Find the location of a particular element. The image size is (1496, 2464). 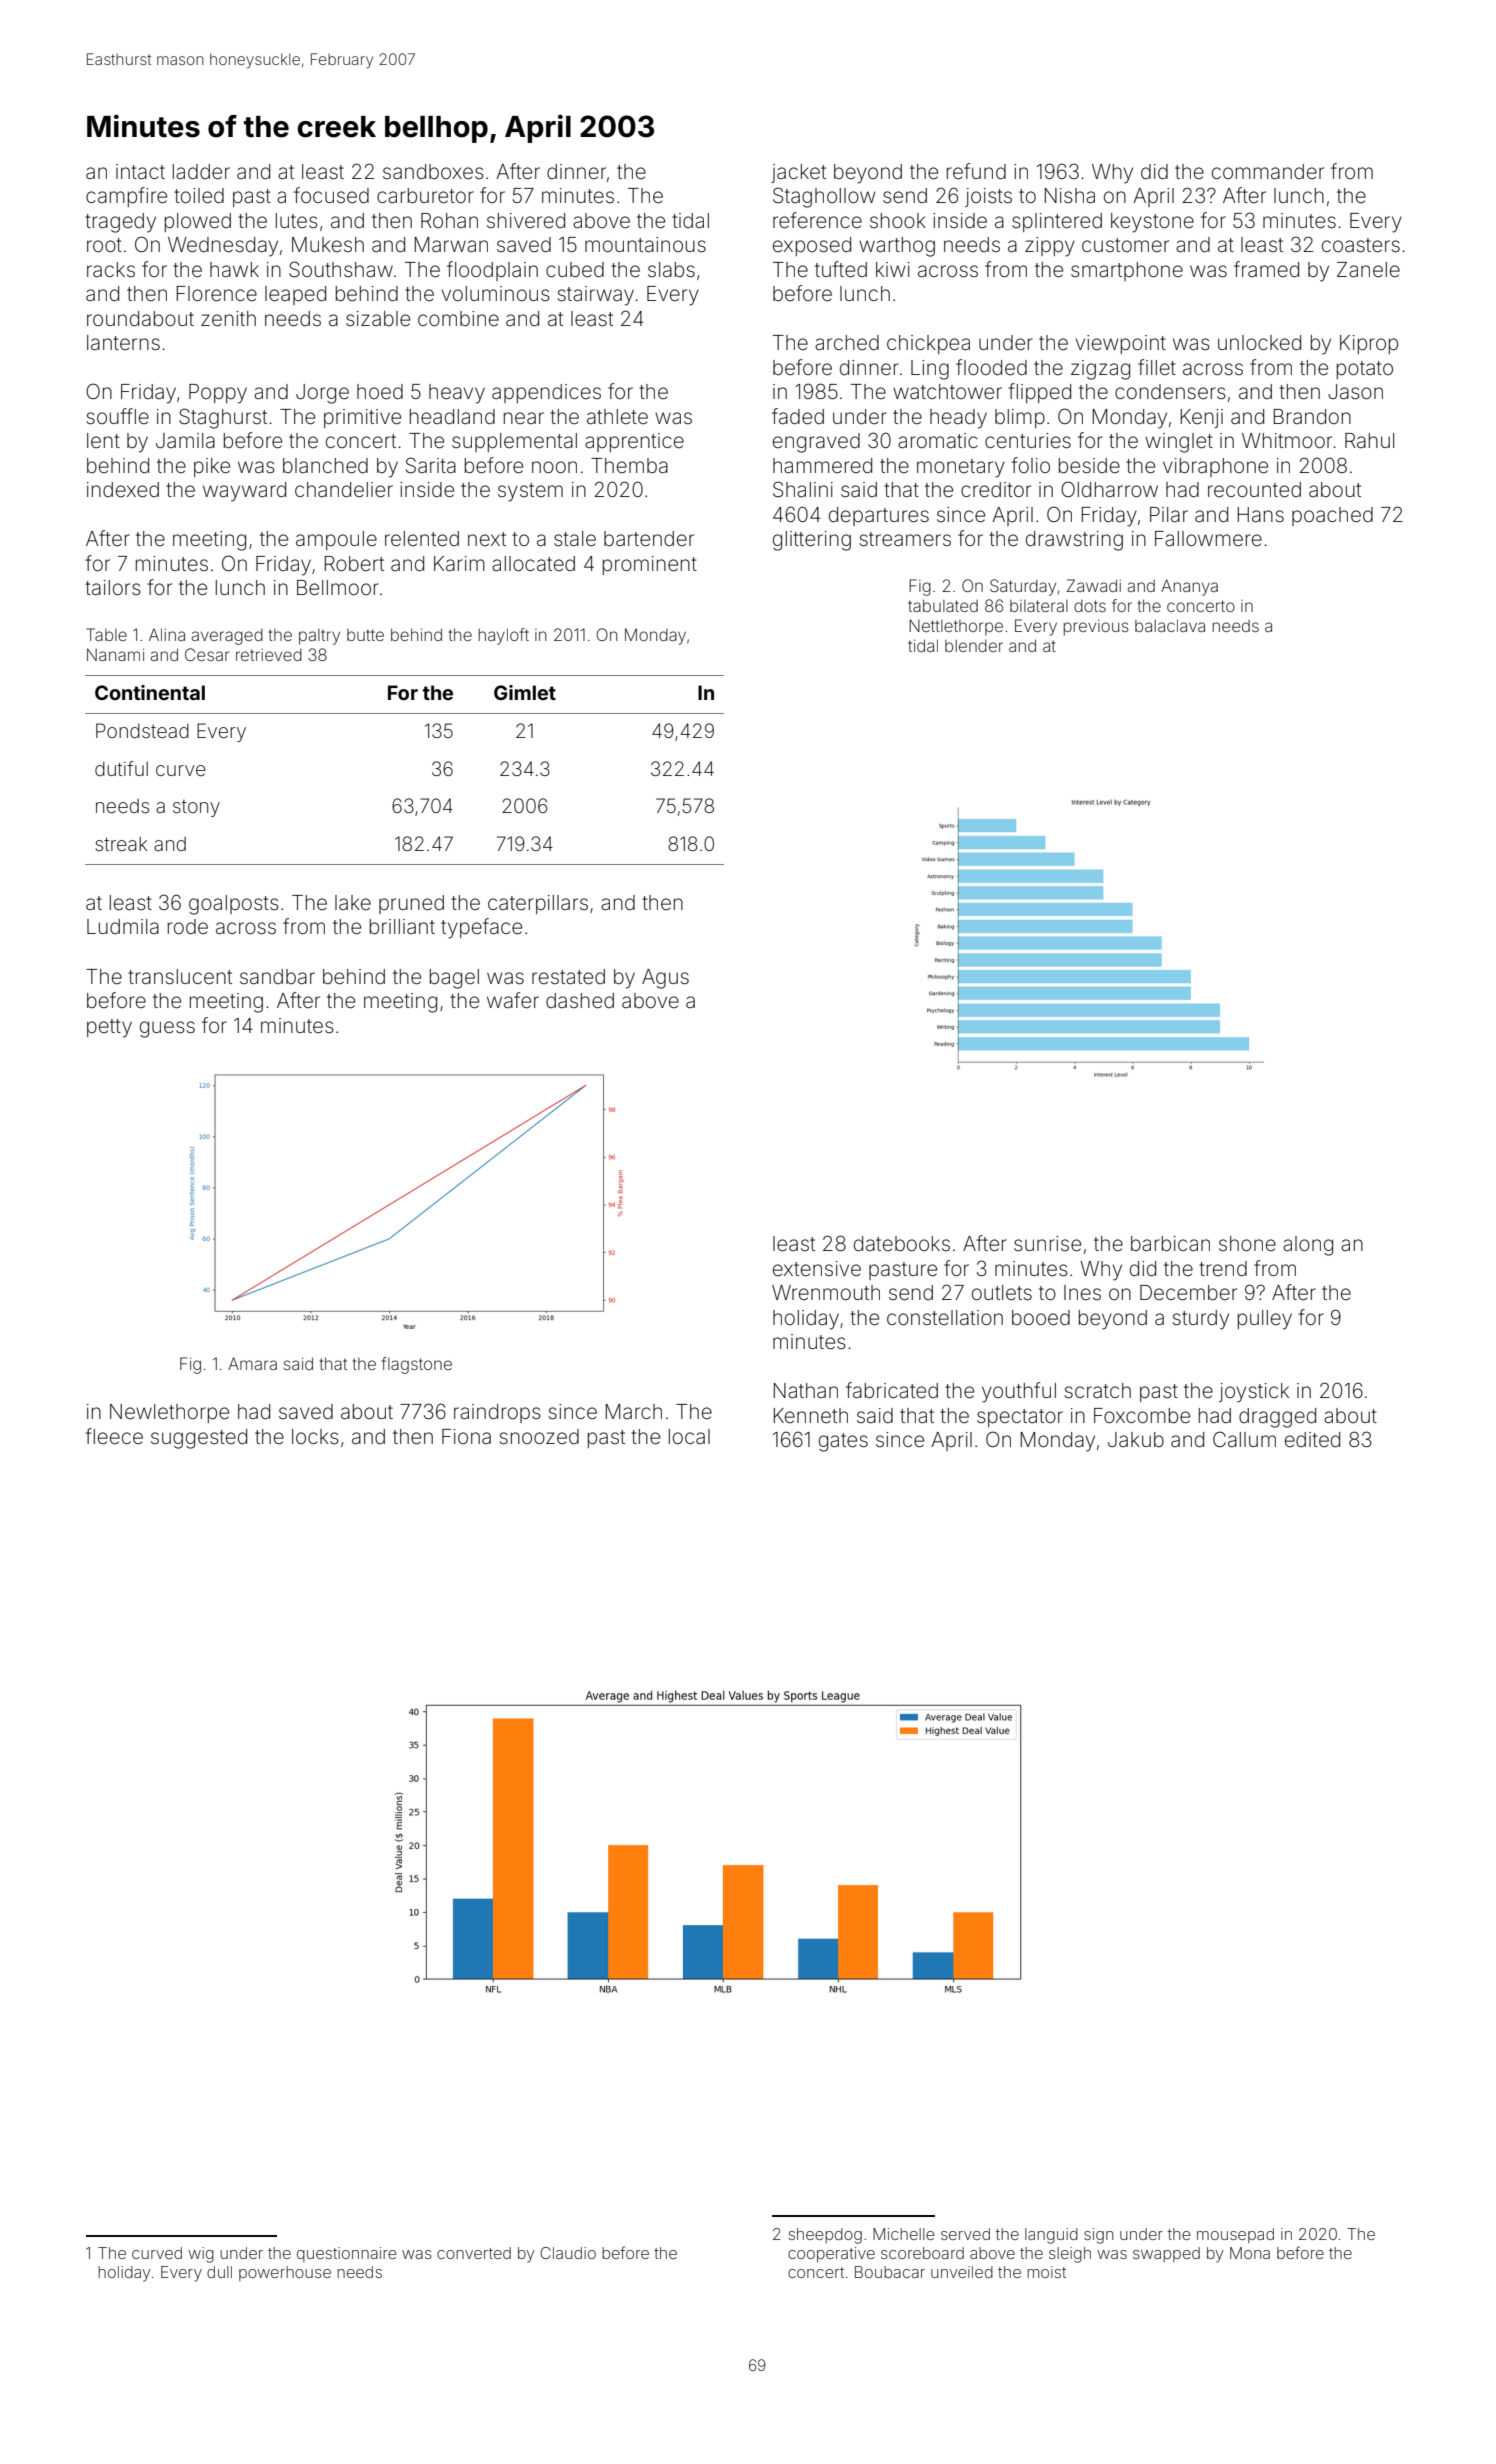

Boubacar is located at coordinates (890, 2272).
